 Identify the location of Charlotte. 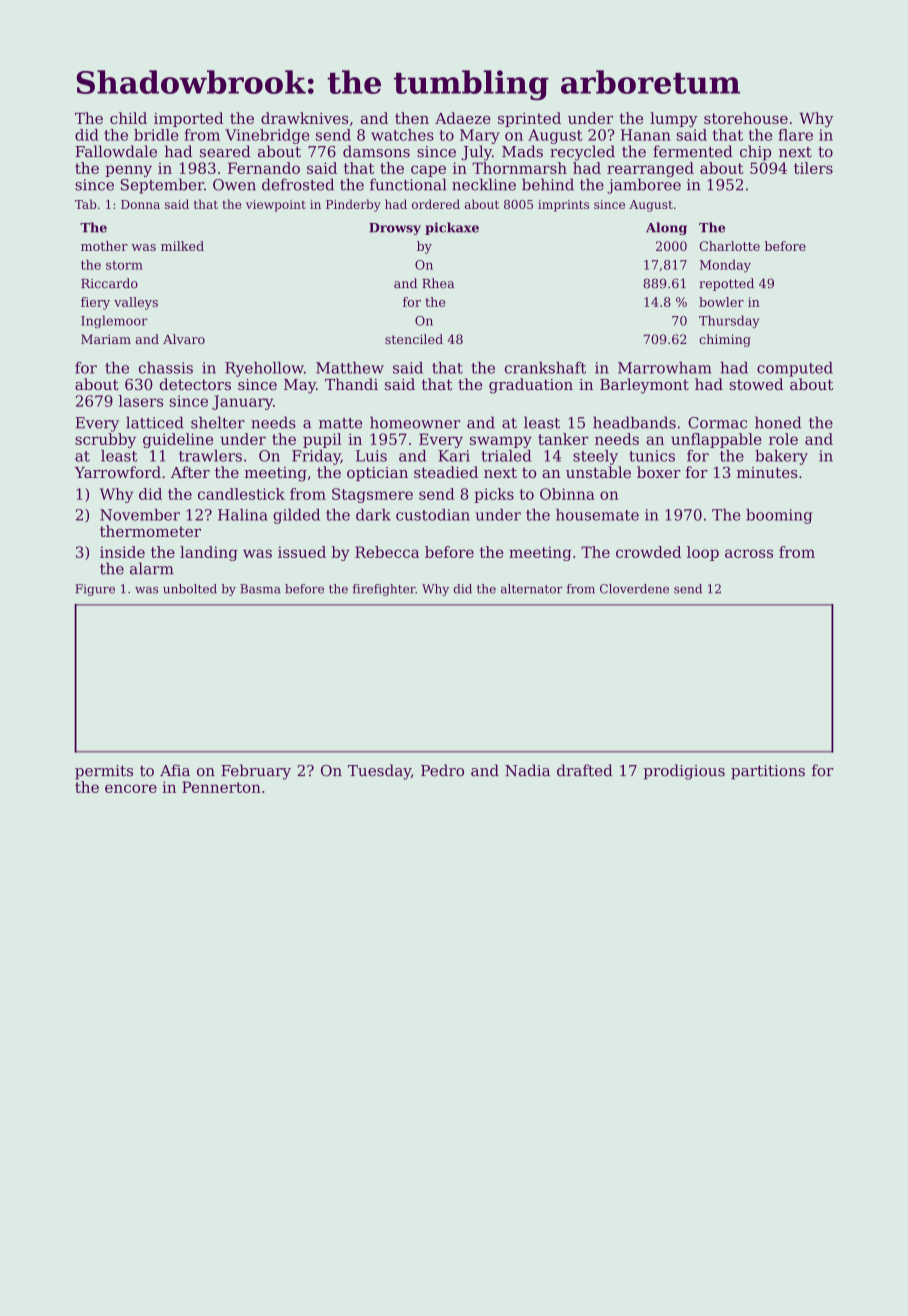
(729, 246).
